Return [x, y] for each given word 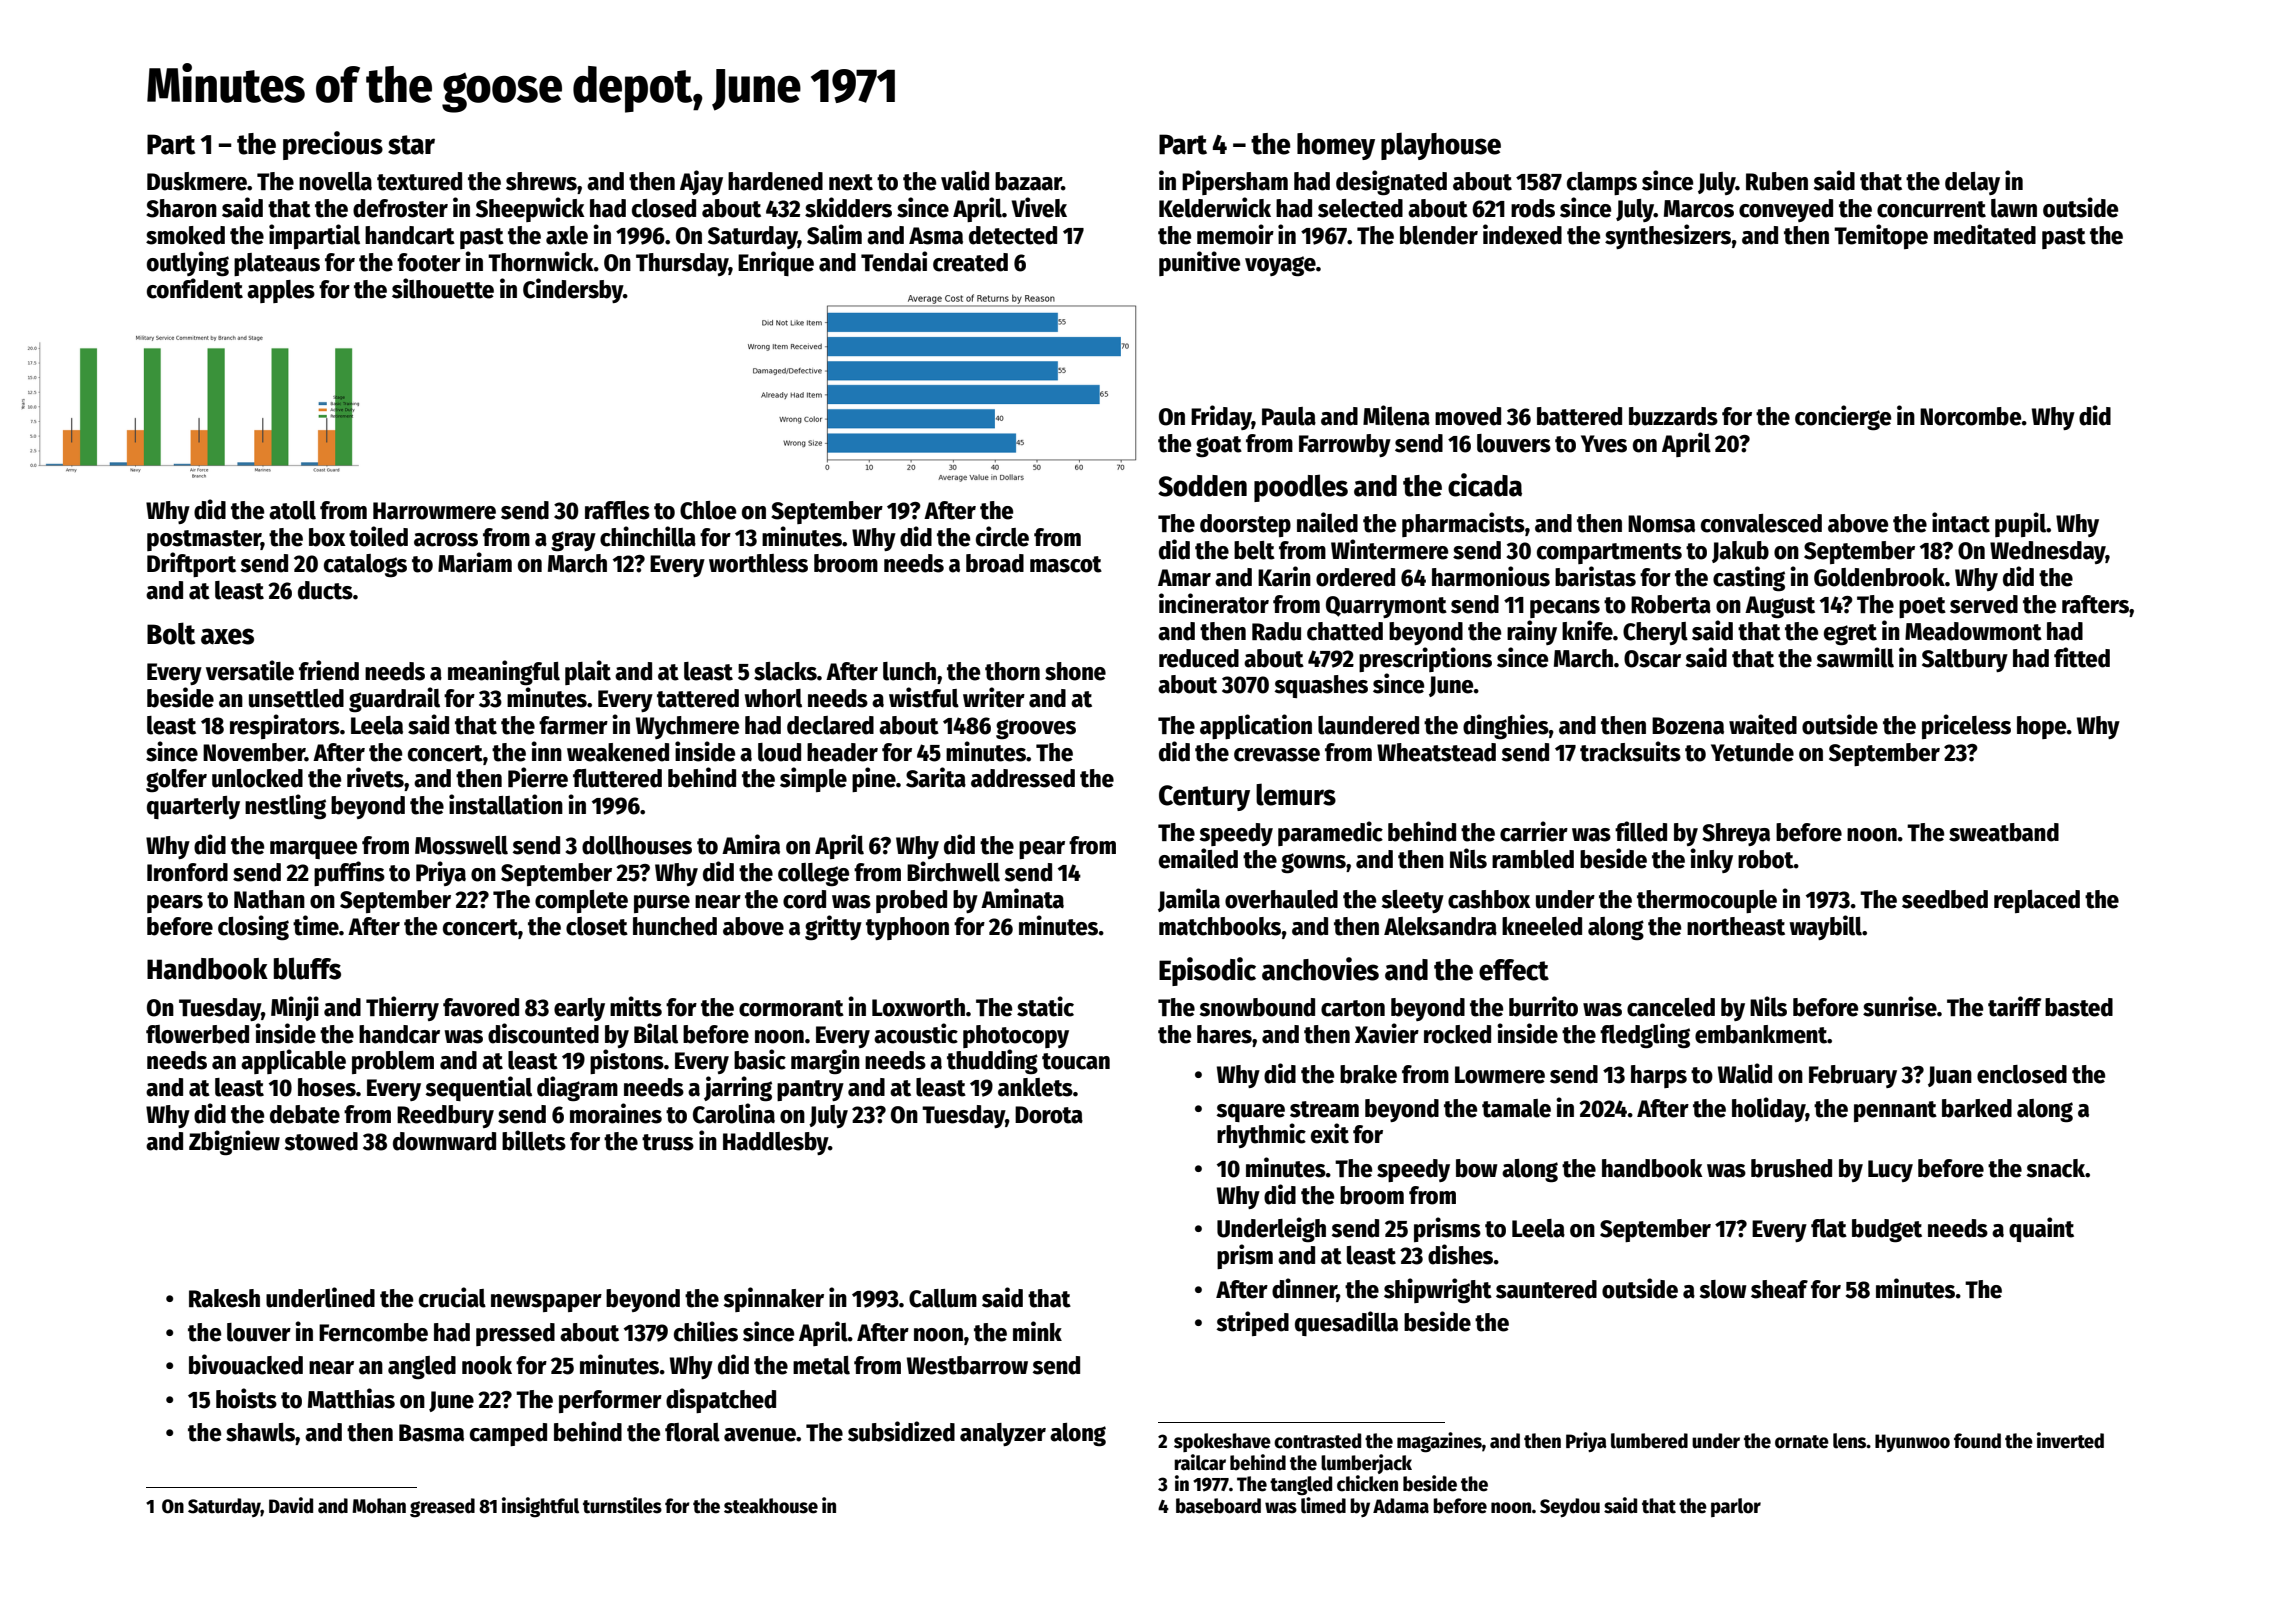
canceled [1671, 1007]
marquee [314, 850]
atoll [292, 510]
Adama [1401, 1506]
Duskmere [197, 181]
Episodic [1207, 971]
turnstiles [622, 1505]
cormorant [791, 1008]
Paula [1289, 416]
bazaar [1028, 181]
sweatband [2004, 832]
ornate [1802, 1442]
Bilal [656, 1033]
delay [1972, 183]
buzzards [1673, 416]
